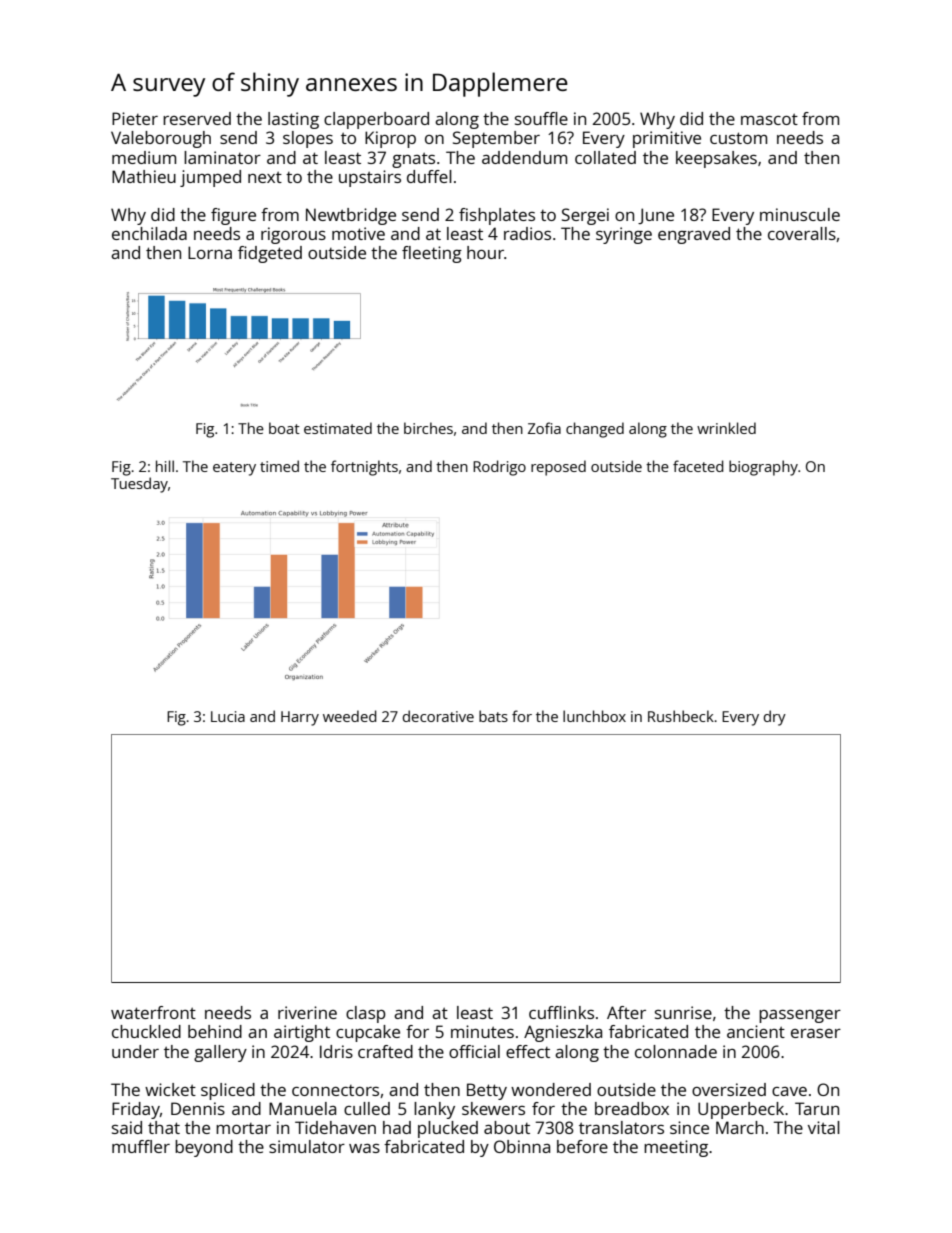 Image resolution: width=952 pixels, height=1233 pixels. I want to click on Lucia, so click(228, 716).
